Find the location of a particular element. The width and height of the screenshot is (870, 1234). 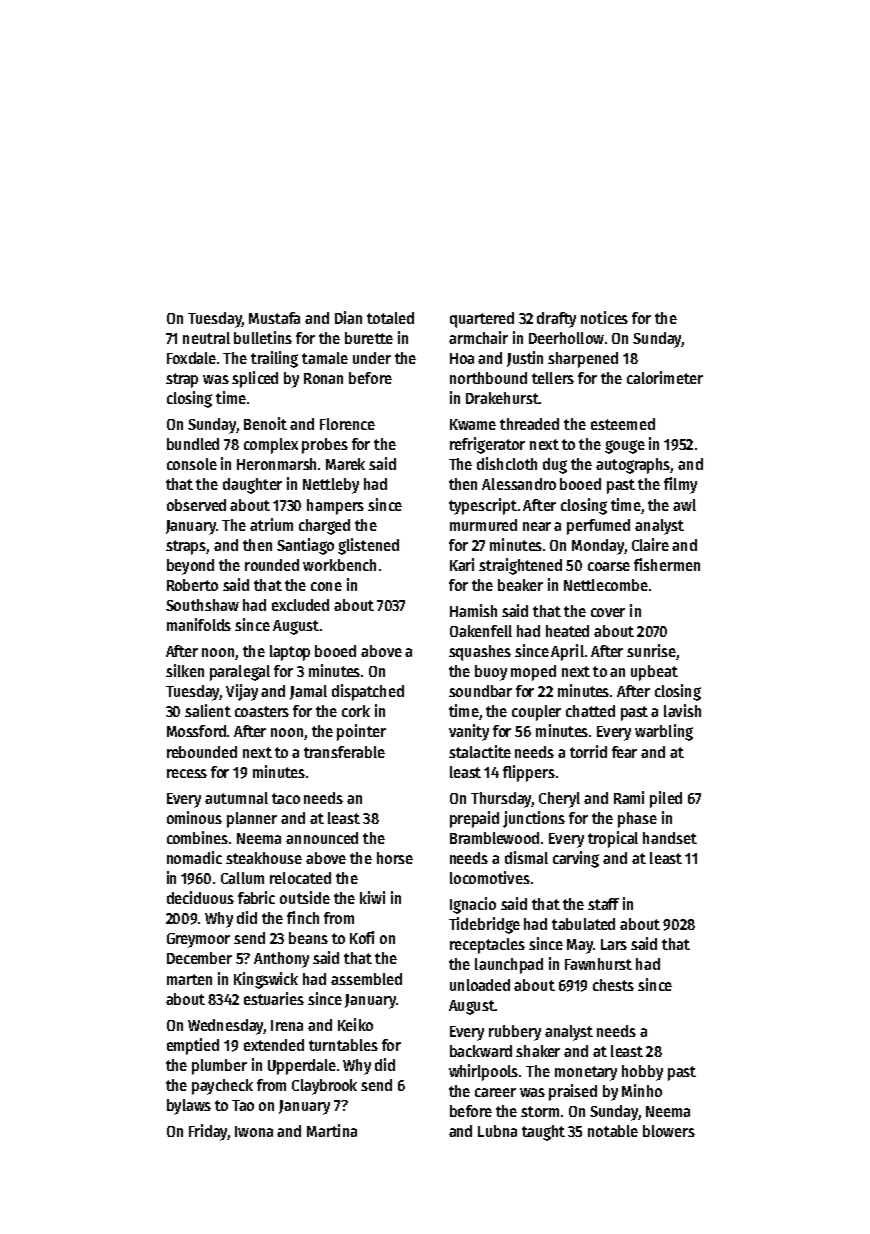

dispatched is located at coordinates (368, 692).
